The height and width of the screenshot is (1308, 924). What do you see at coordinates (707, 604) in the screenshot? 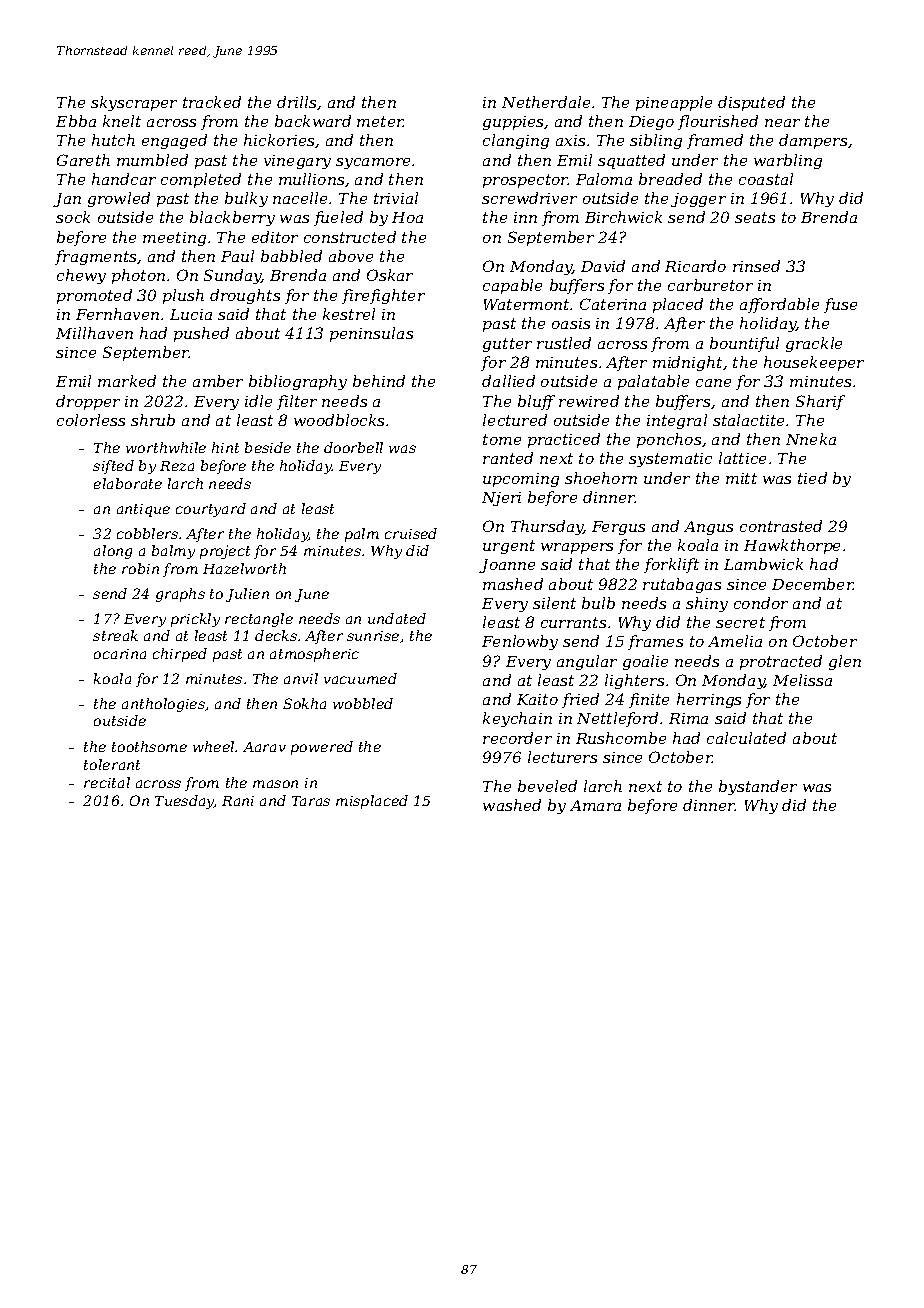
I see `shiny` at bounding box center [707, 604].
